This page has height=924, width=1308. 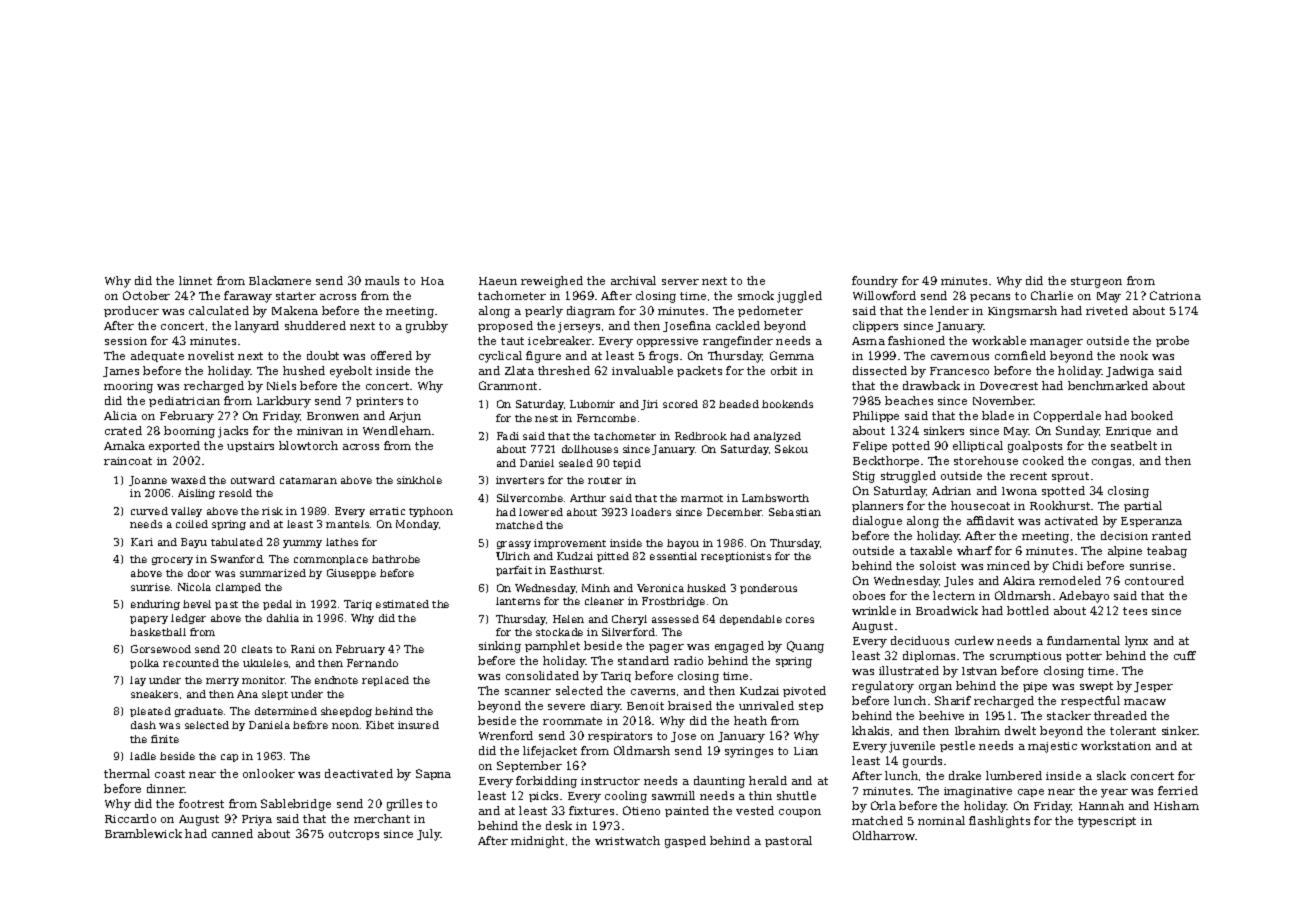 What do you see at coordinates (564, 370) in the page?
I see `threshed` at bounding box center [564, 370].
